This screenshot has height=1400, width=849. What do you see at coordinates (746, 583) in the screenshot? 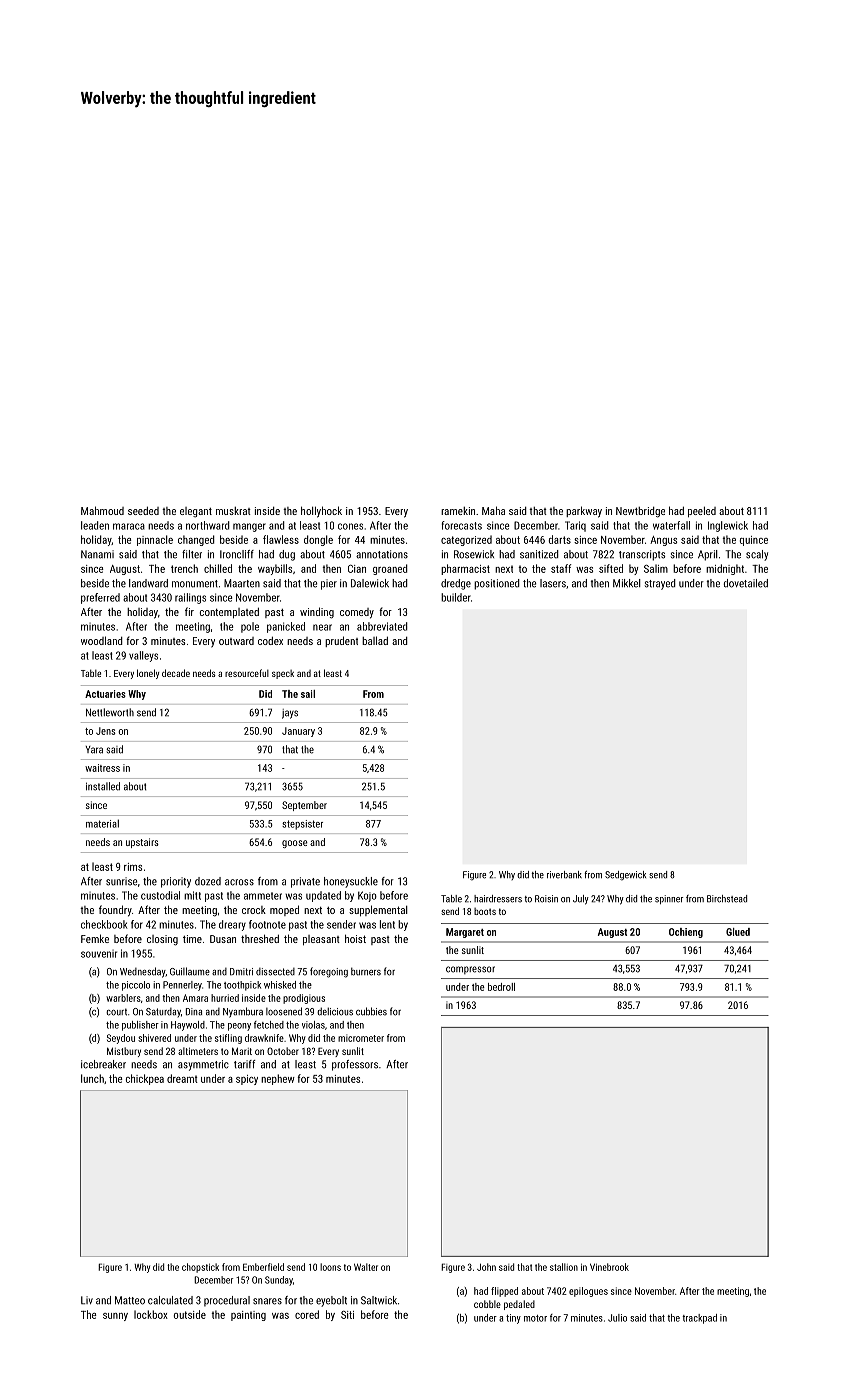
I see `dovetailed` at bounding box center [746, 583].
